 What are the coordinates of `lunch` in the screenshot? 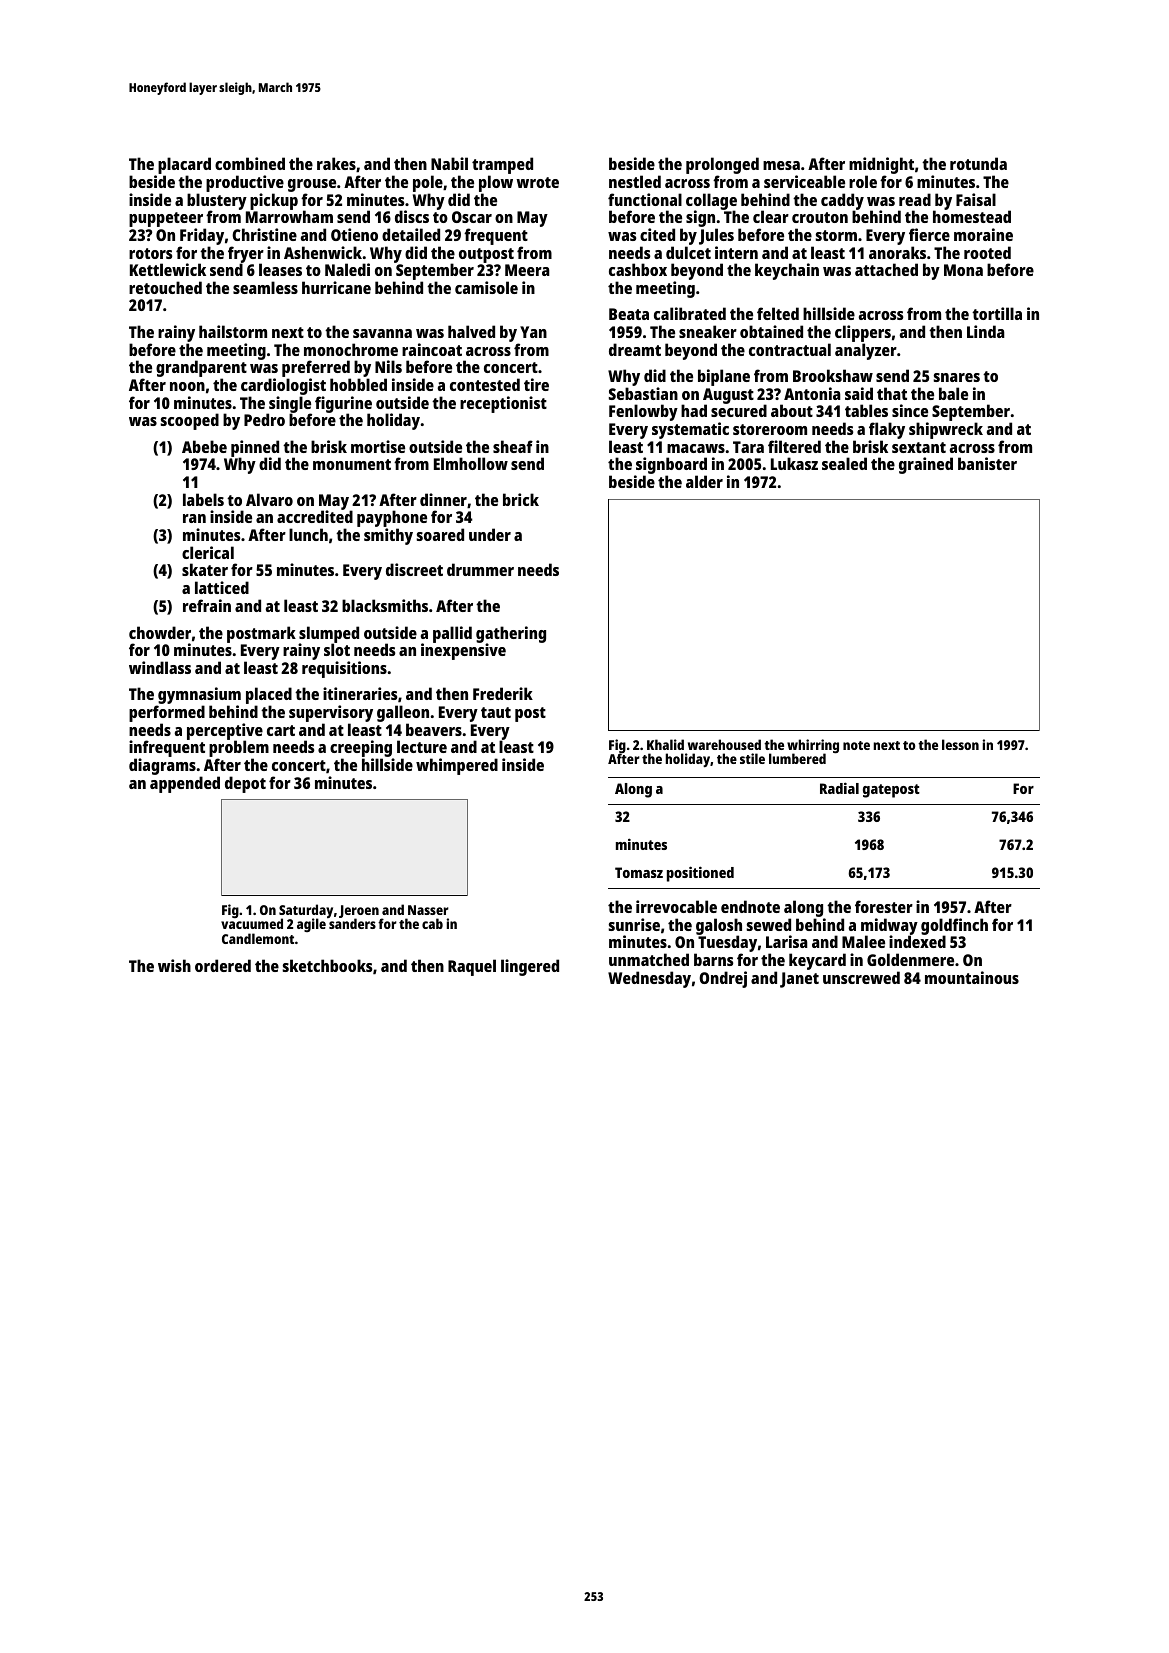 It's located at (308, 534).
